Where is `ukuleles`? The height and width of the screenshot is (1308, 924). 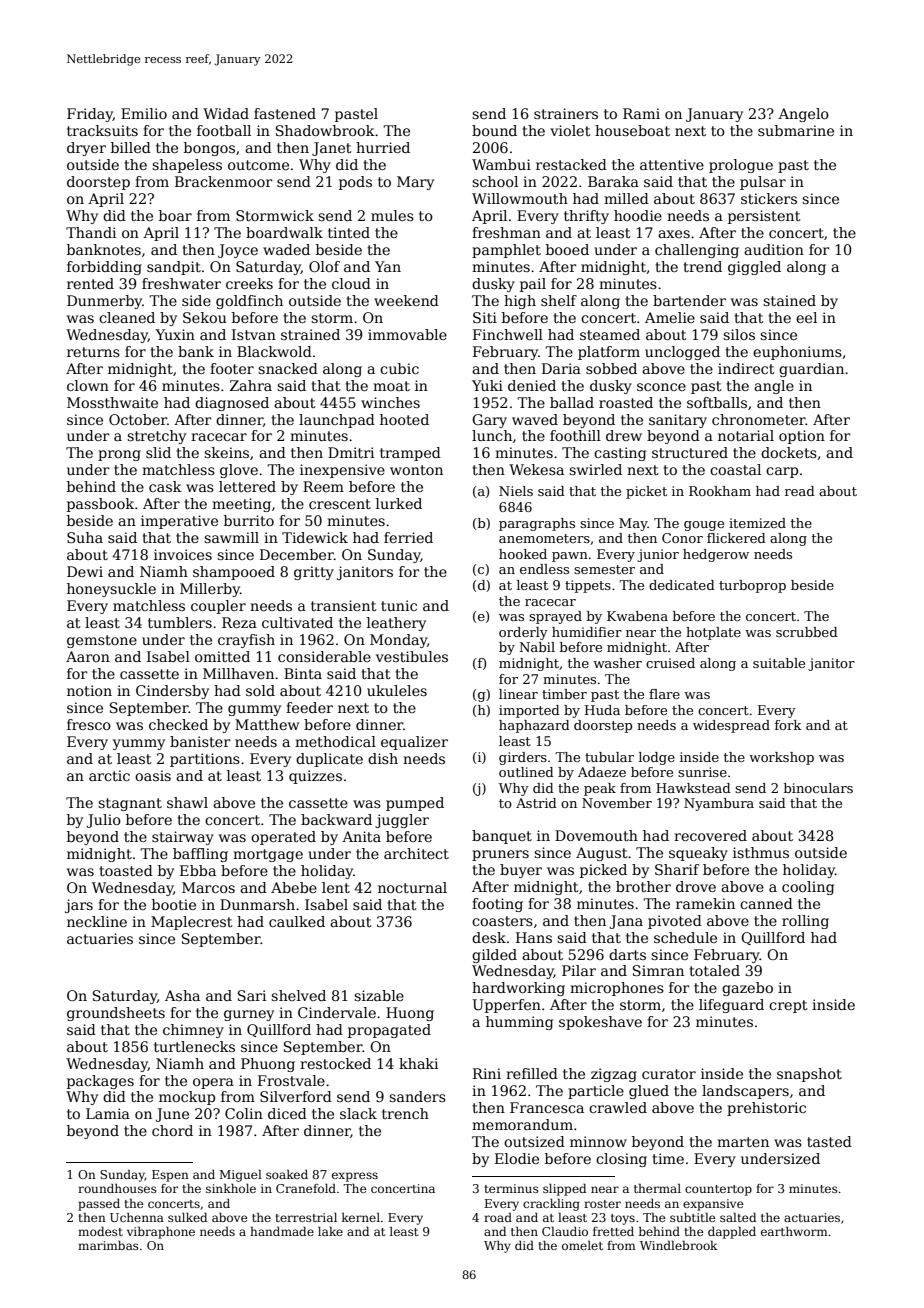
ukuleles is located at coordinates (397, 690).
